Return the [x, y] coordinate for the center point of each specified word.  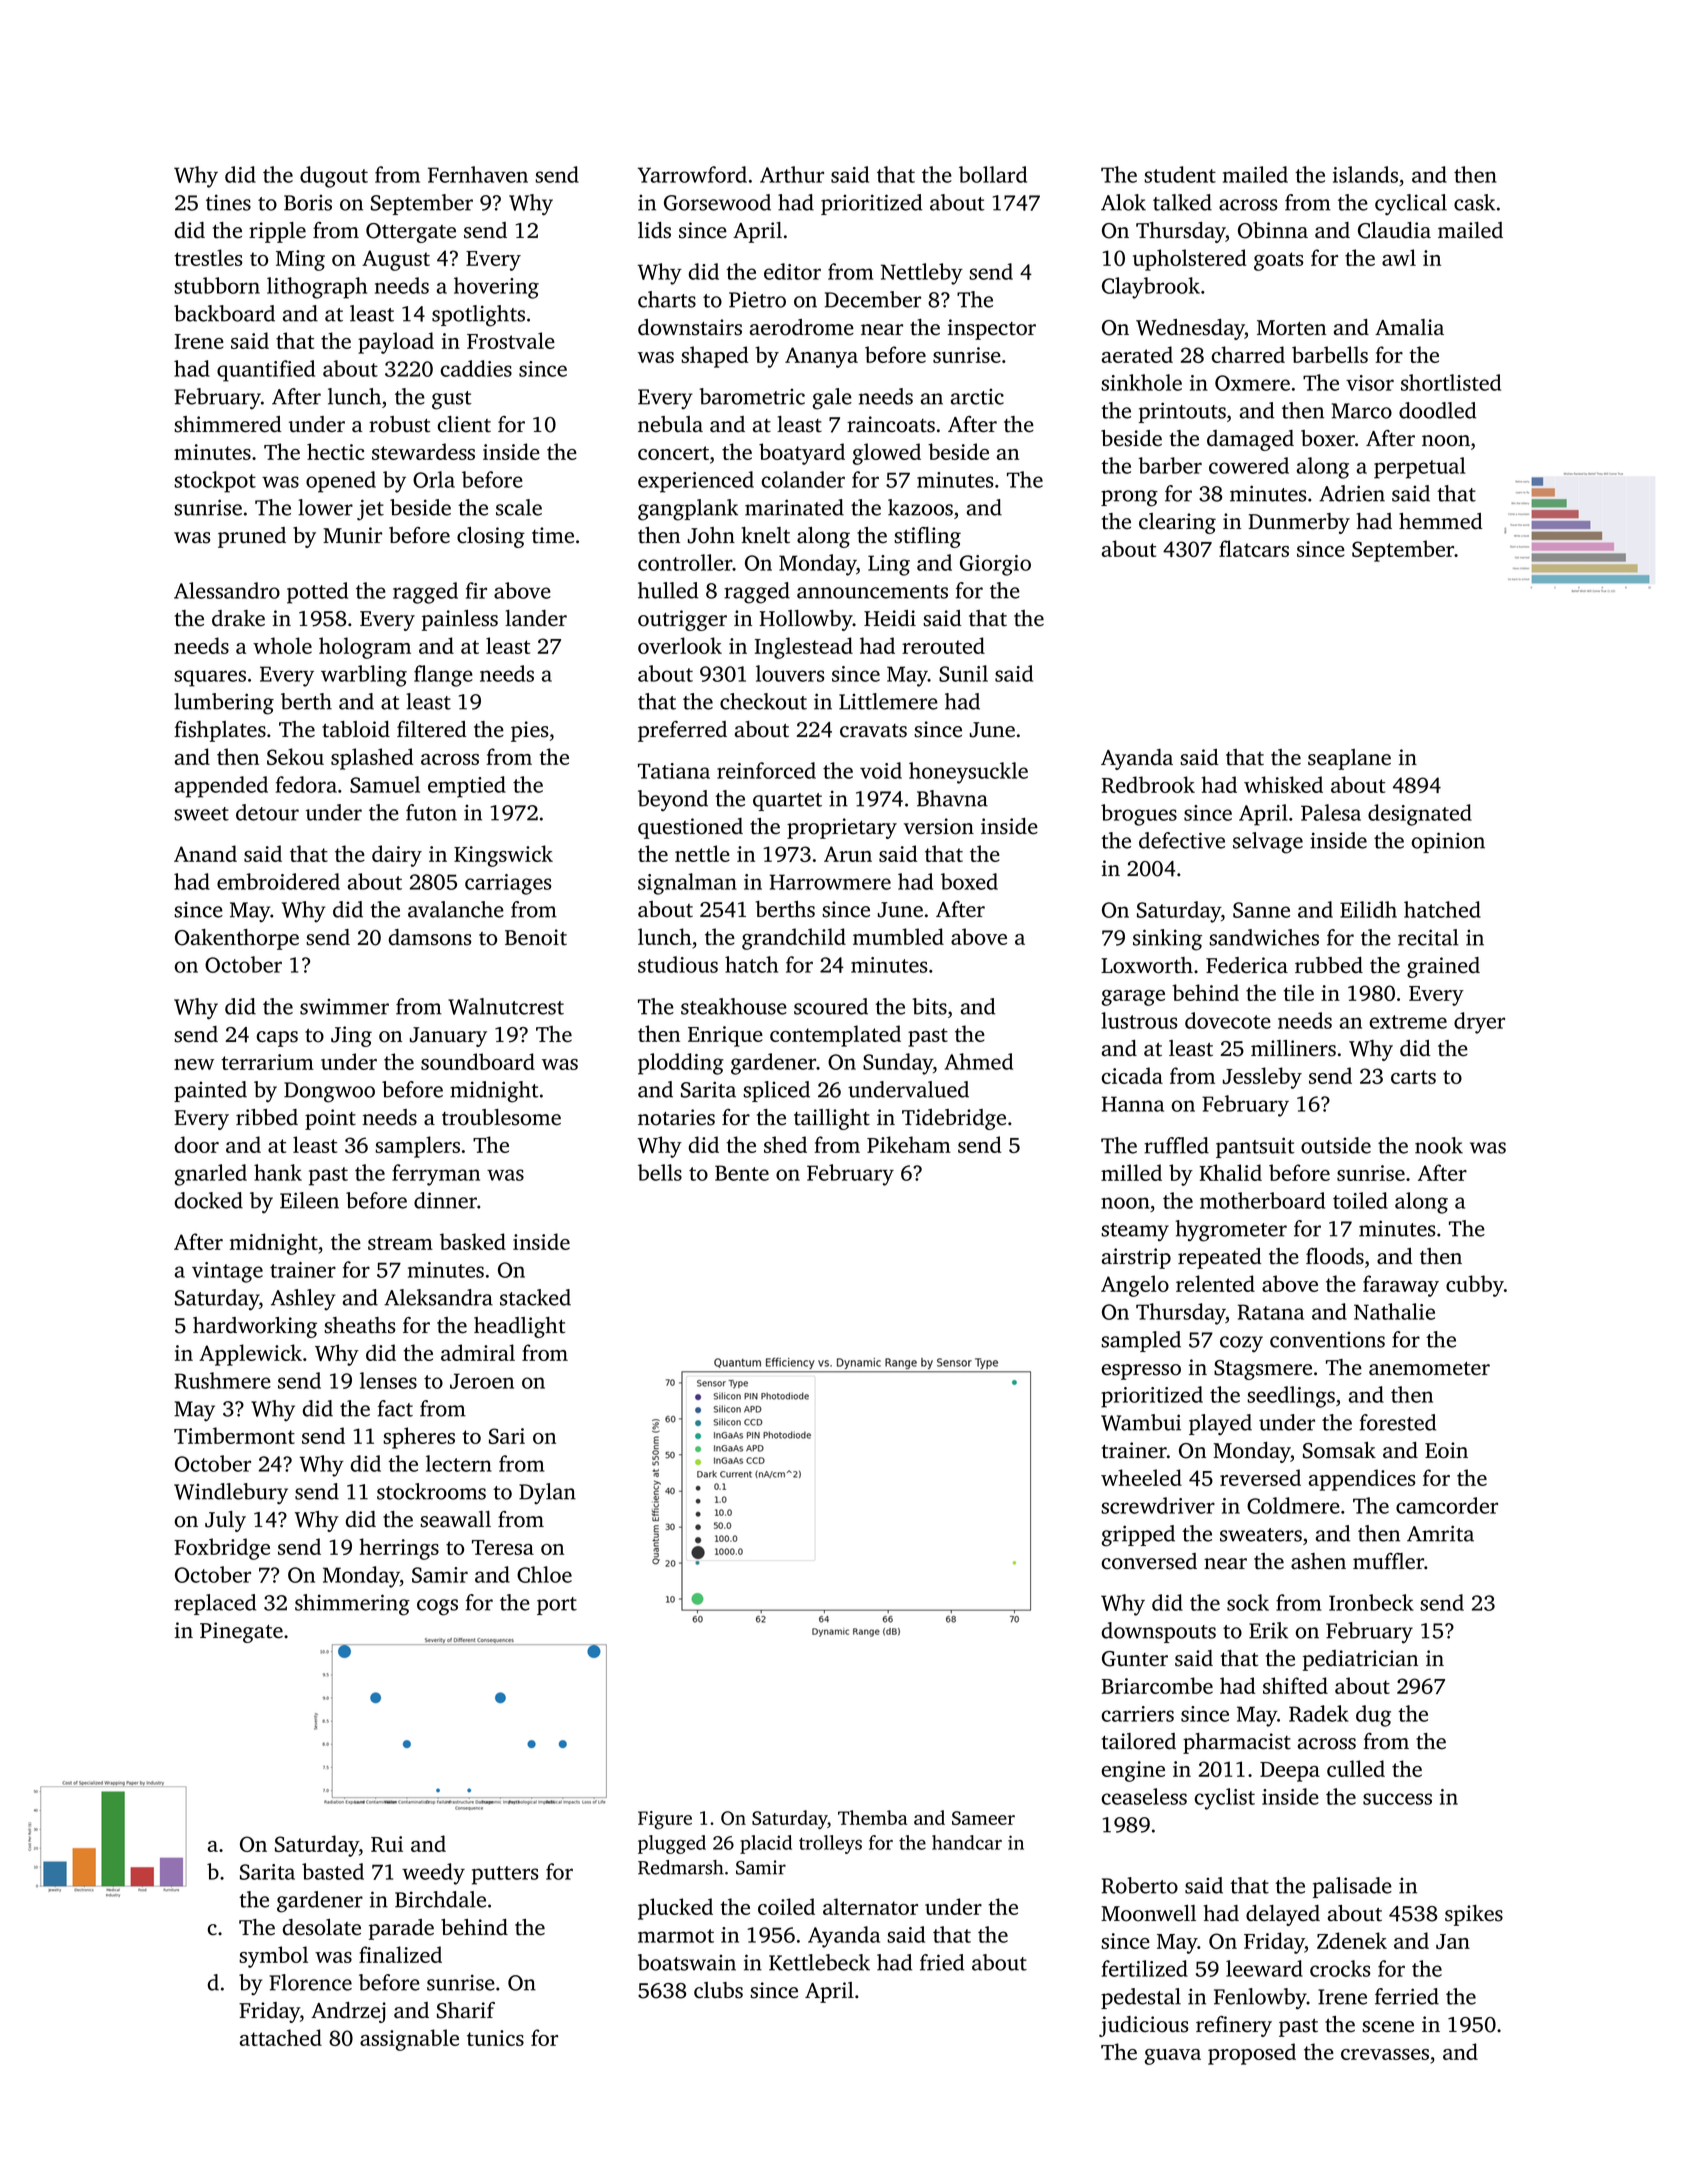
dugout [334, 177]
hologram [365, 648]
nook [1439, 1145]
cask [1474, 202]
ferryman [436, 1175]
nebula [670, 424]
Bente [742, 1173]
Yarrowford [692, 174]
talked [1182, 202]
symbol [273, 1957]
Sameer [983, 1818]
